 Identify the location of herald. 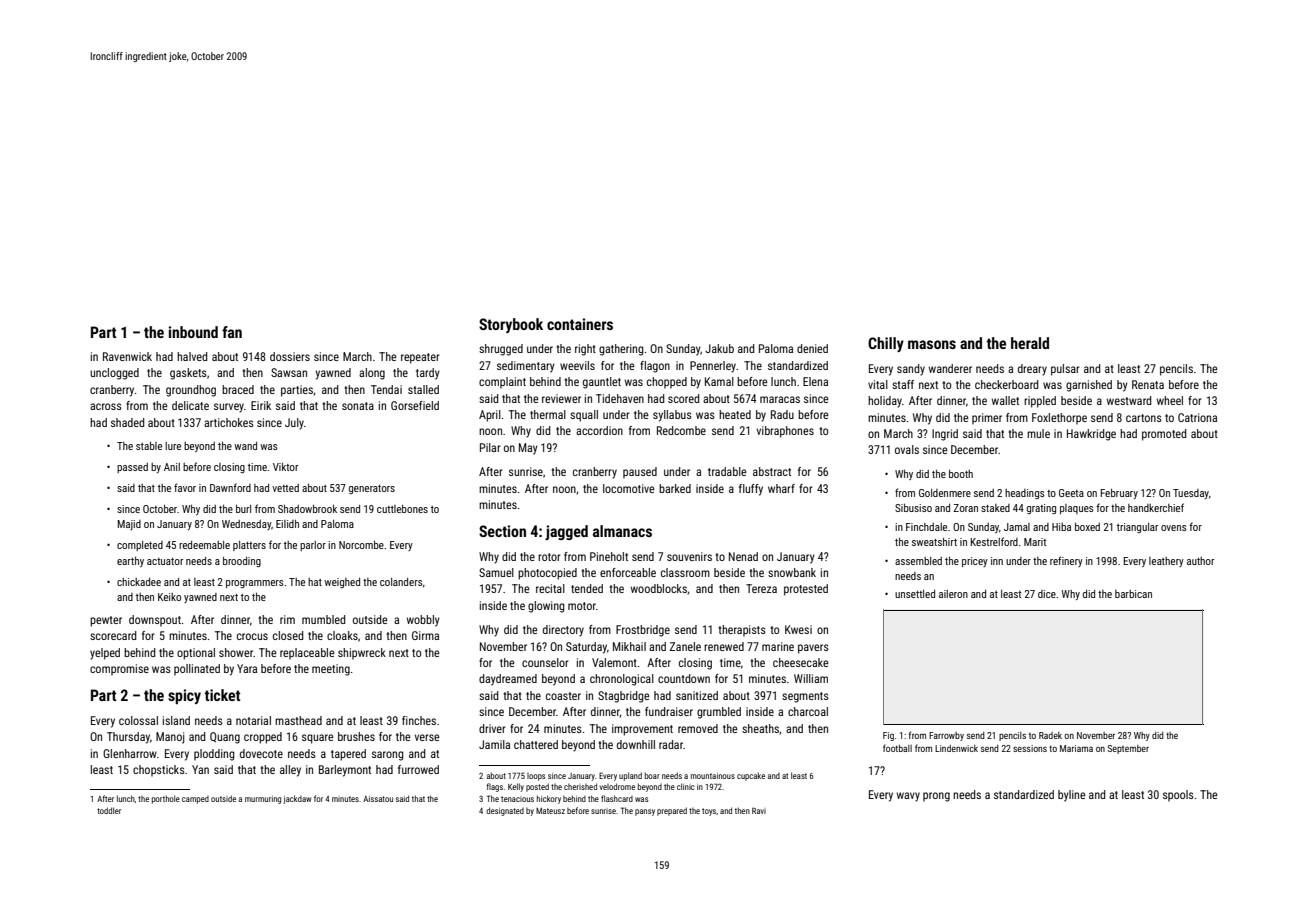
(1030, 343).
